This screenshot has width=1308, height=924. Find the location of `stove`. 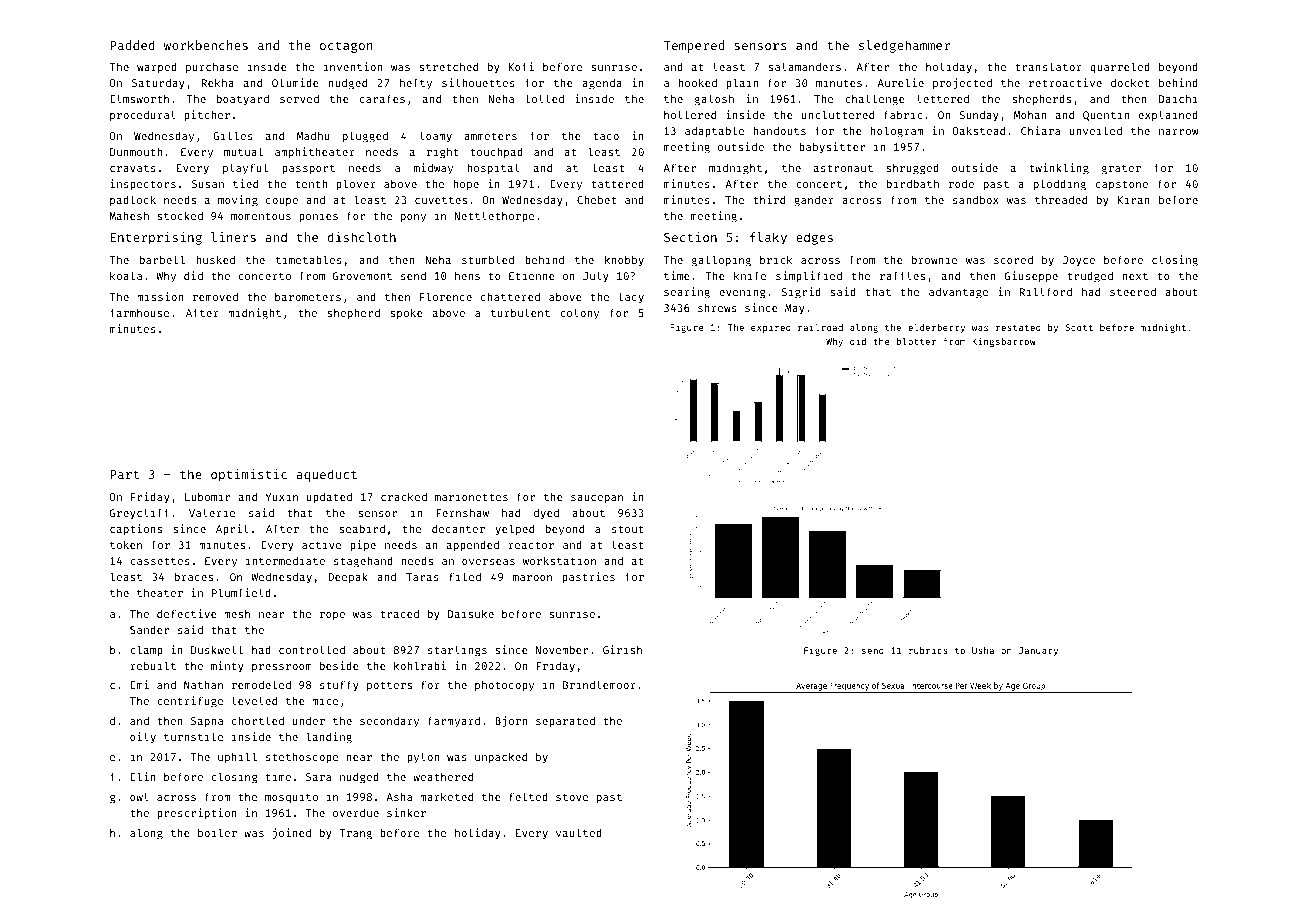

stove is located at coordinates (572, 797).
